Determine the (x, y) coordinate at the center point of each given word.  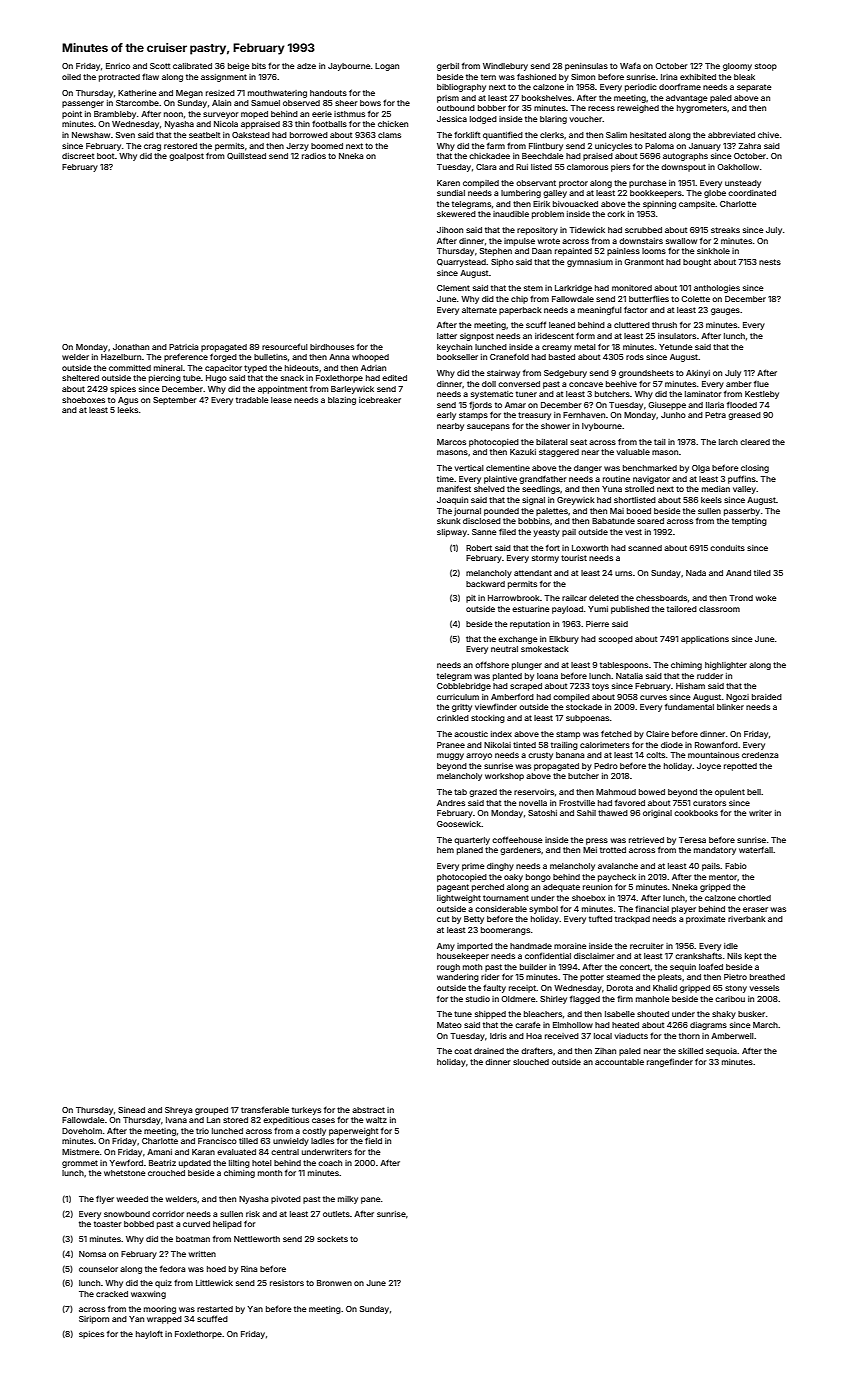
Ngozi (737, 698)
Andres (451, 803)
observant (536, 183)
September (175, 401)
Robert (479, 548)
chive (768, 135)
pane (371, 1200)
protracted (119, 78)
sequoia (721, 1052)
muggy (450, 756)
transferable (265, 1109)
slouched (531, 1062)
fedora (172, 1269)
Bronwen (334, 1283)
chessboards (661, 598)
